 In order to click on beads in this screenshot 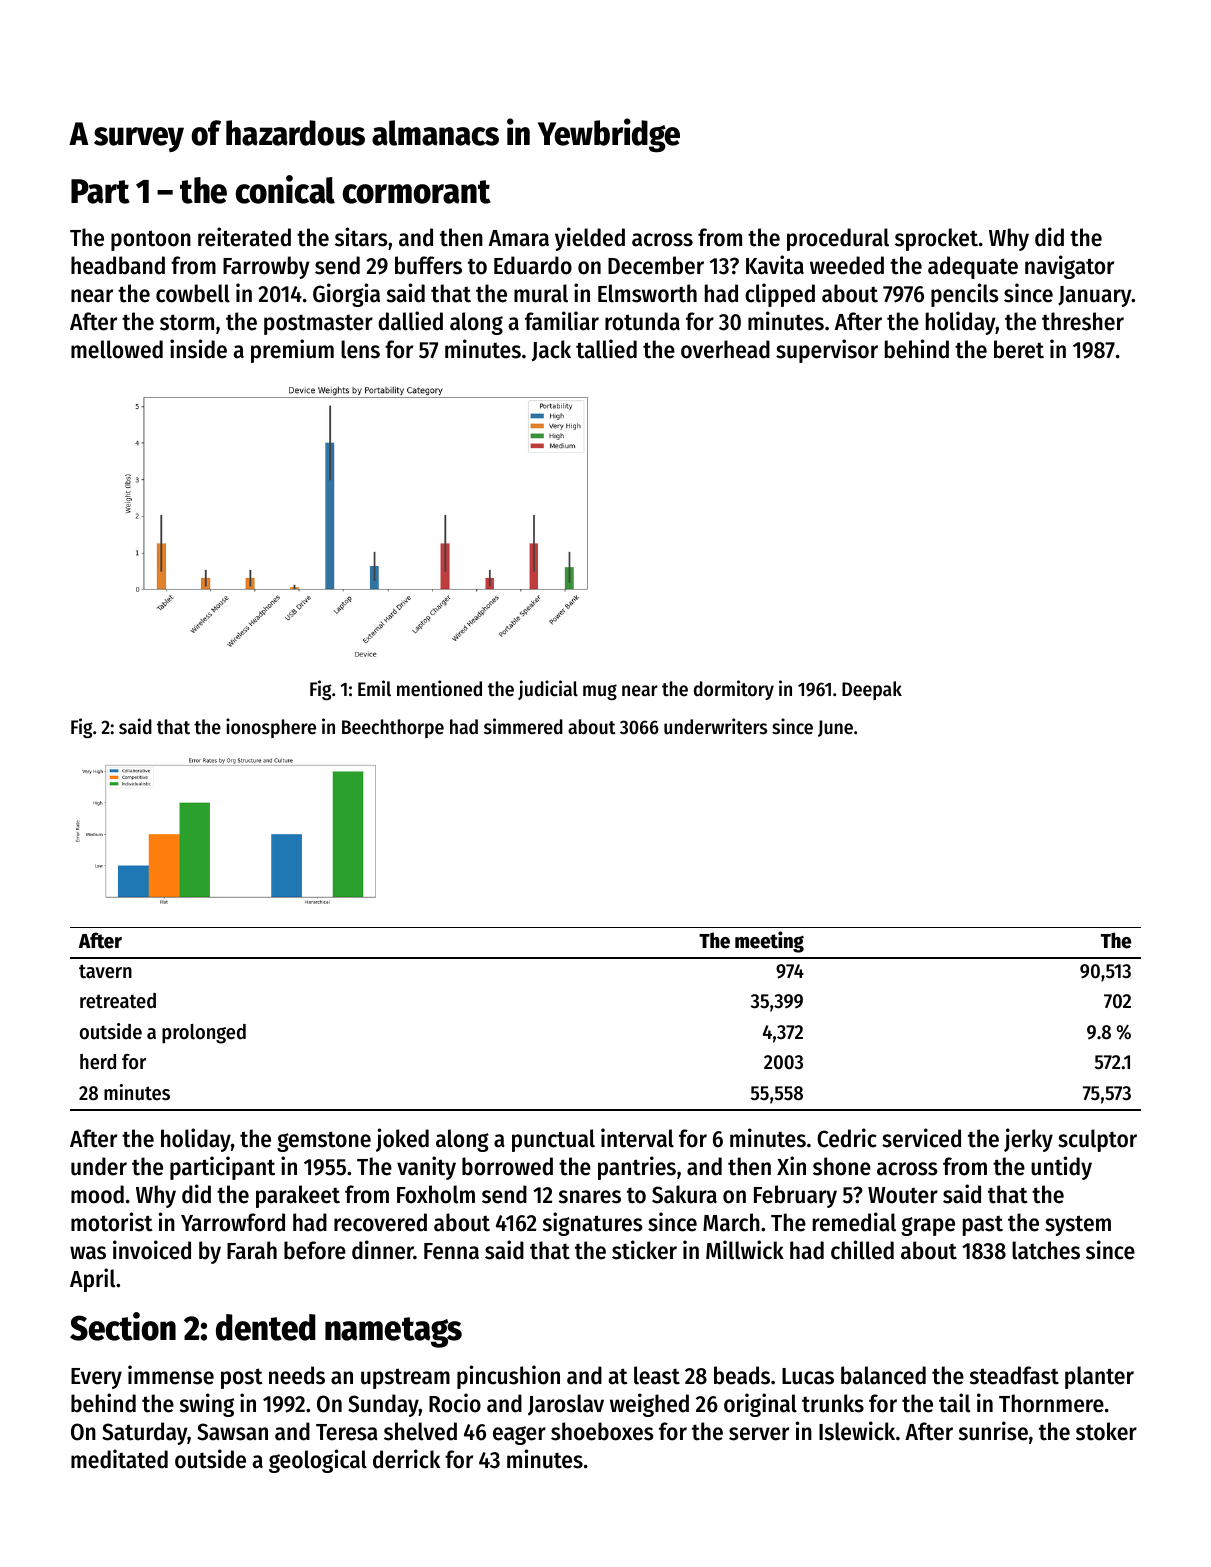, I will do `click(742, 1375)`.
